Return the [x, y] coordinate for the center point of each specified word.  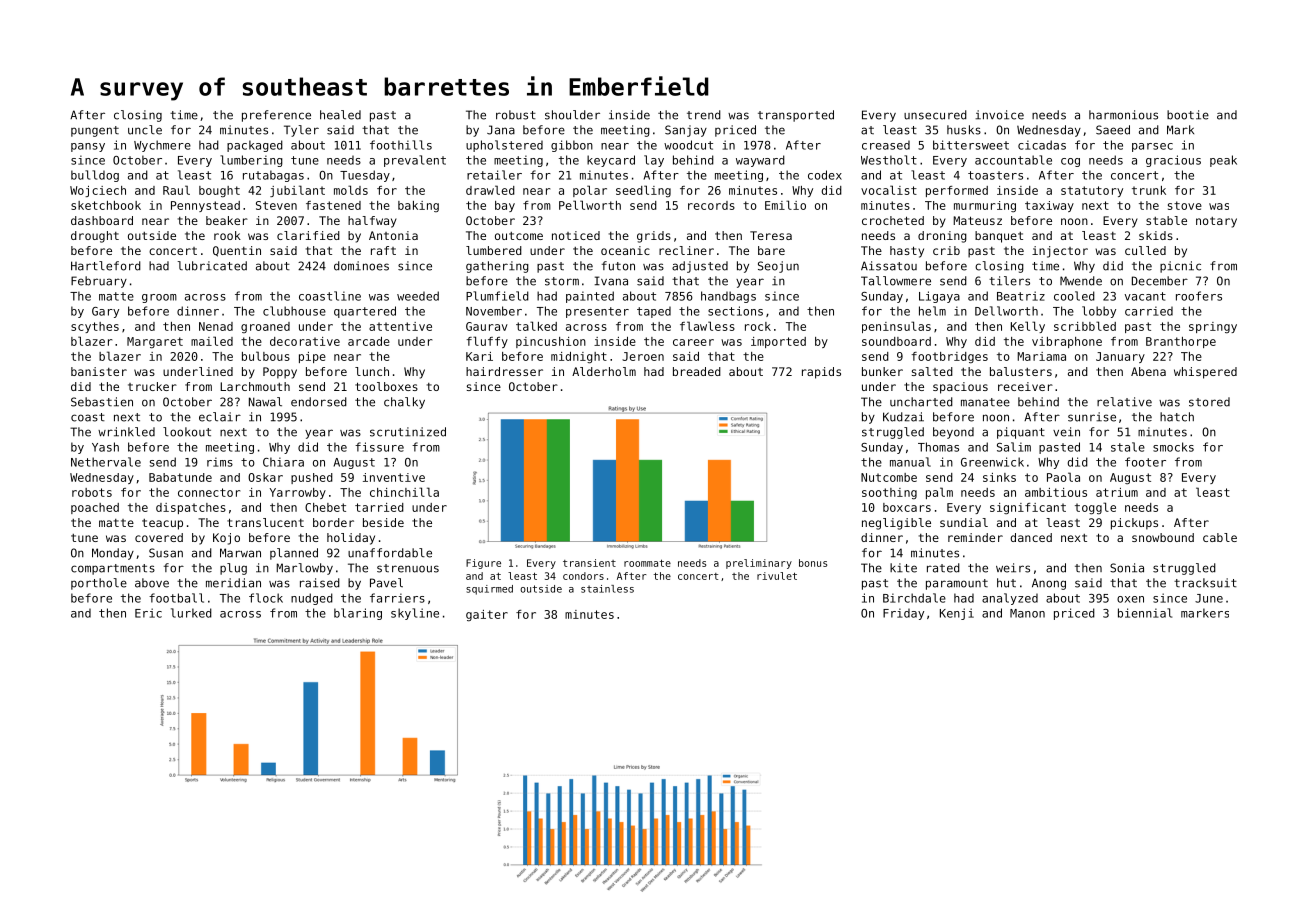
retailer [494, 175]
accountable [1013, 160]
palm [939, 493]
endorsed [319, 402]
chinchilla [404, 492]
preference [276, 116]
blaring [358, 614]
